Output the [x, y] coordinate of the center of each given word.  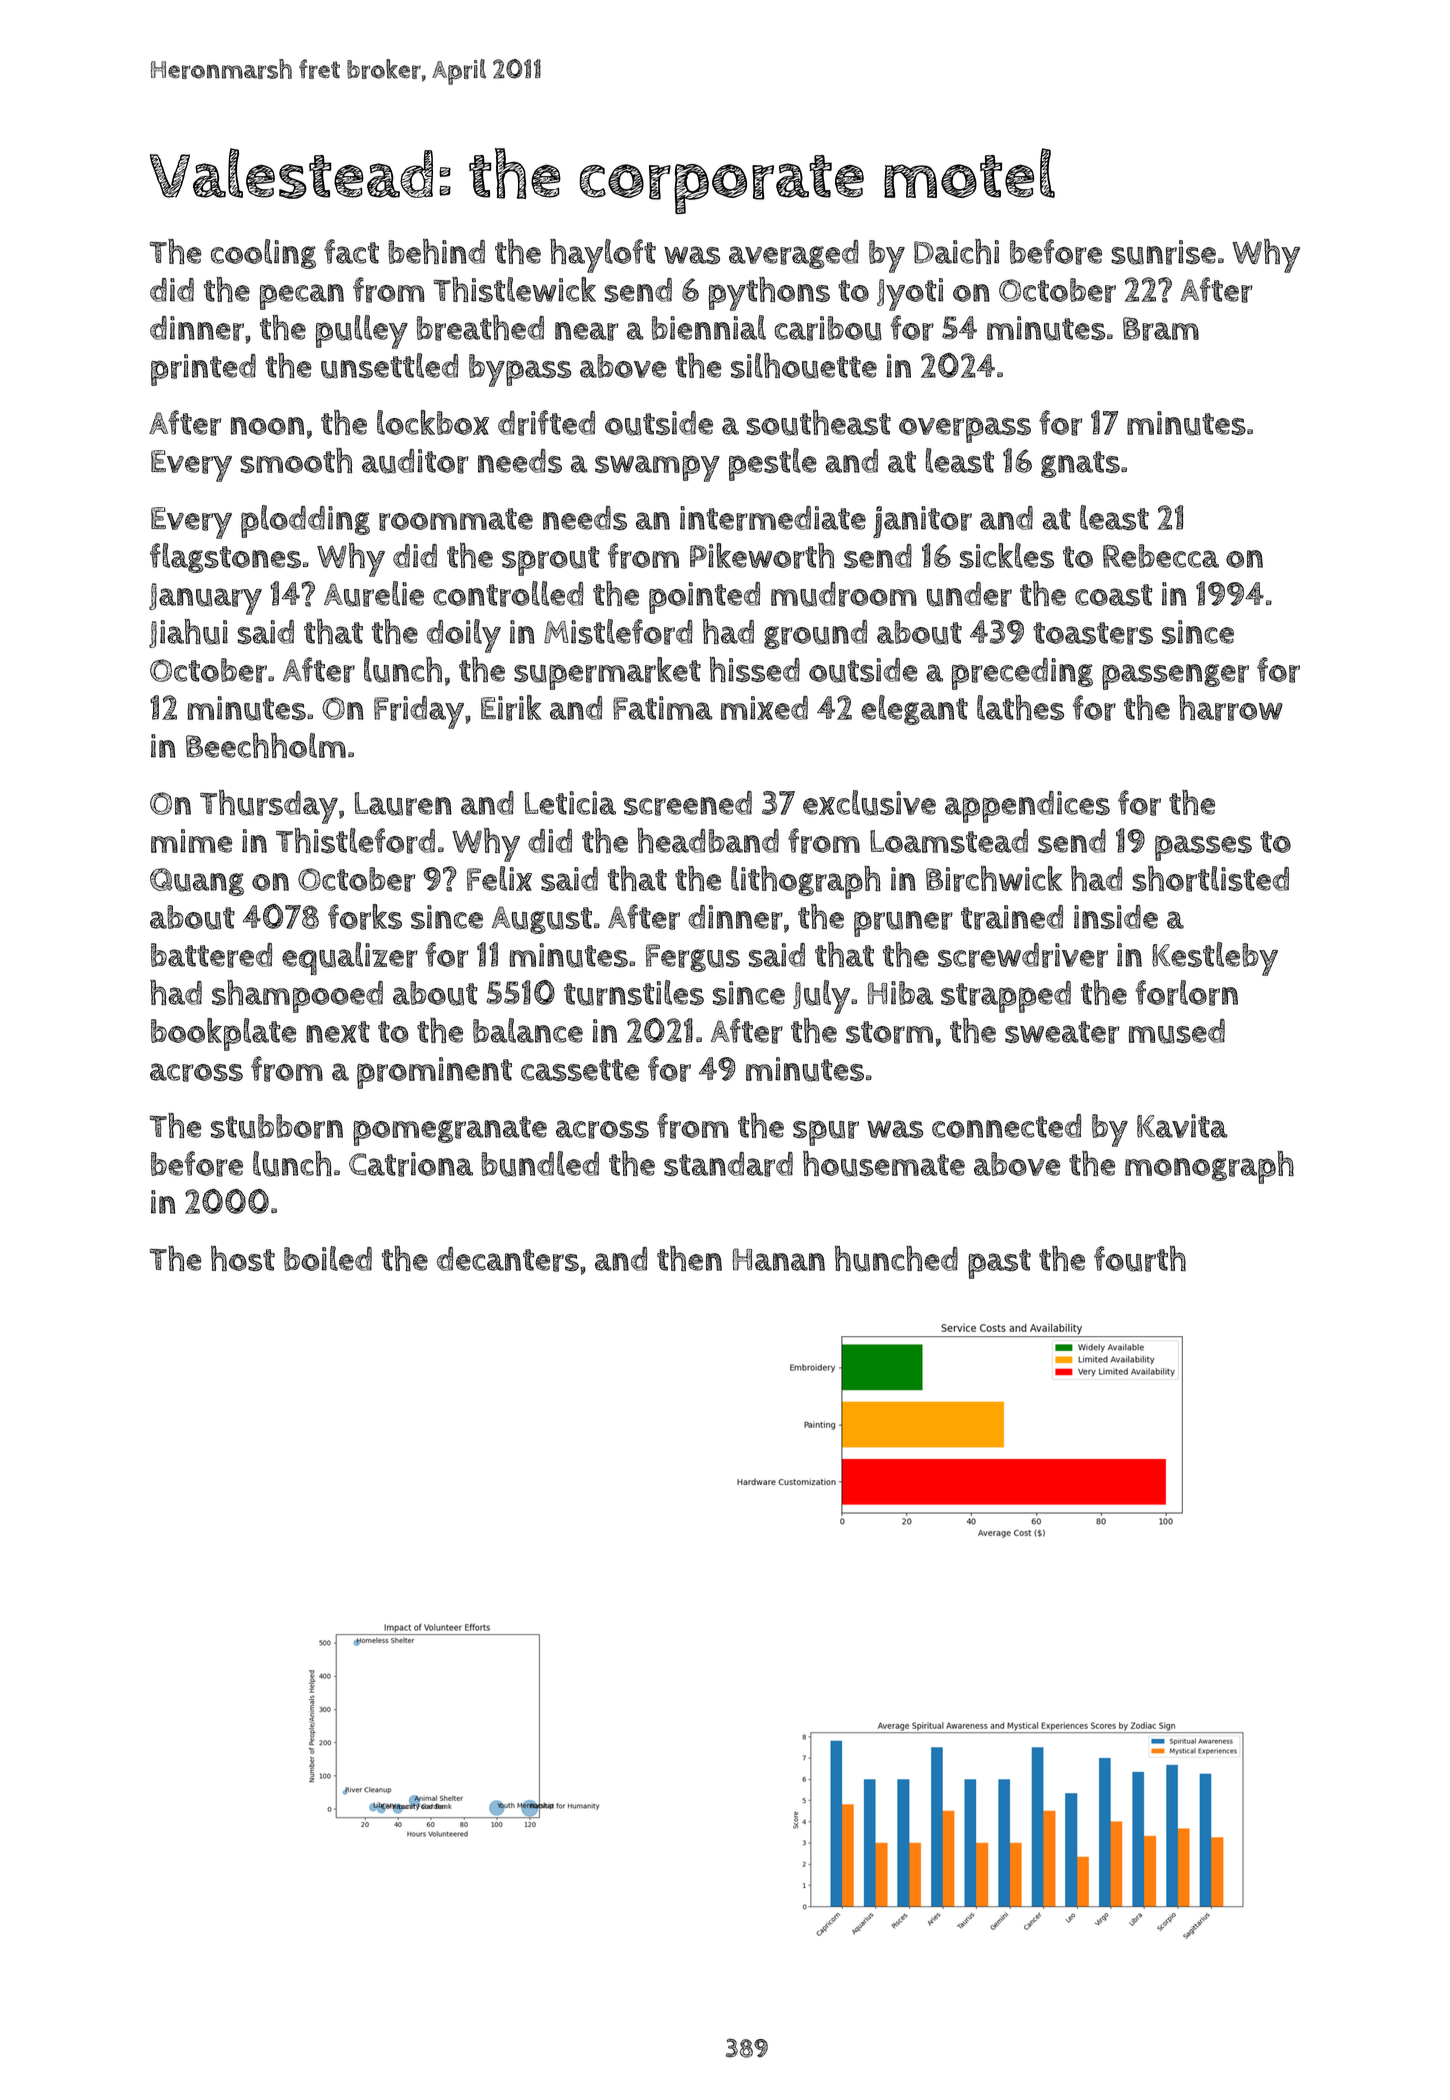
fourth [1140, 1259]
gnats [1080, 464]
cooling [263, 254]
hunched [896, 1259]
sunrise [1163, 252]
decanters [508, 1259]
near [587, 331]
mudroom [844, 594]
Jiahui [188, 633]
